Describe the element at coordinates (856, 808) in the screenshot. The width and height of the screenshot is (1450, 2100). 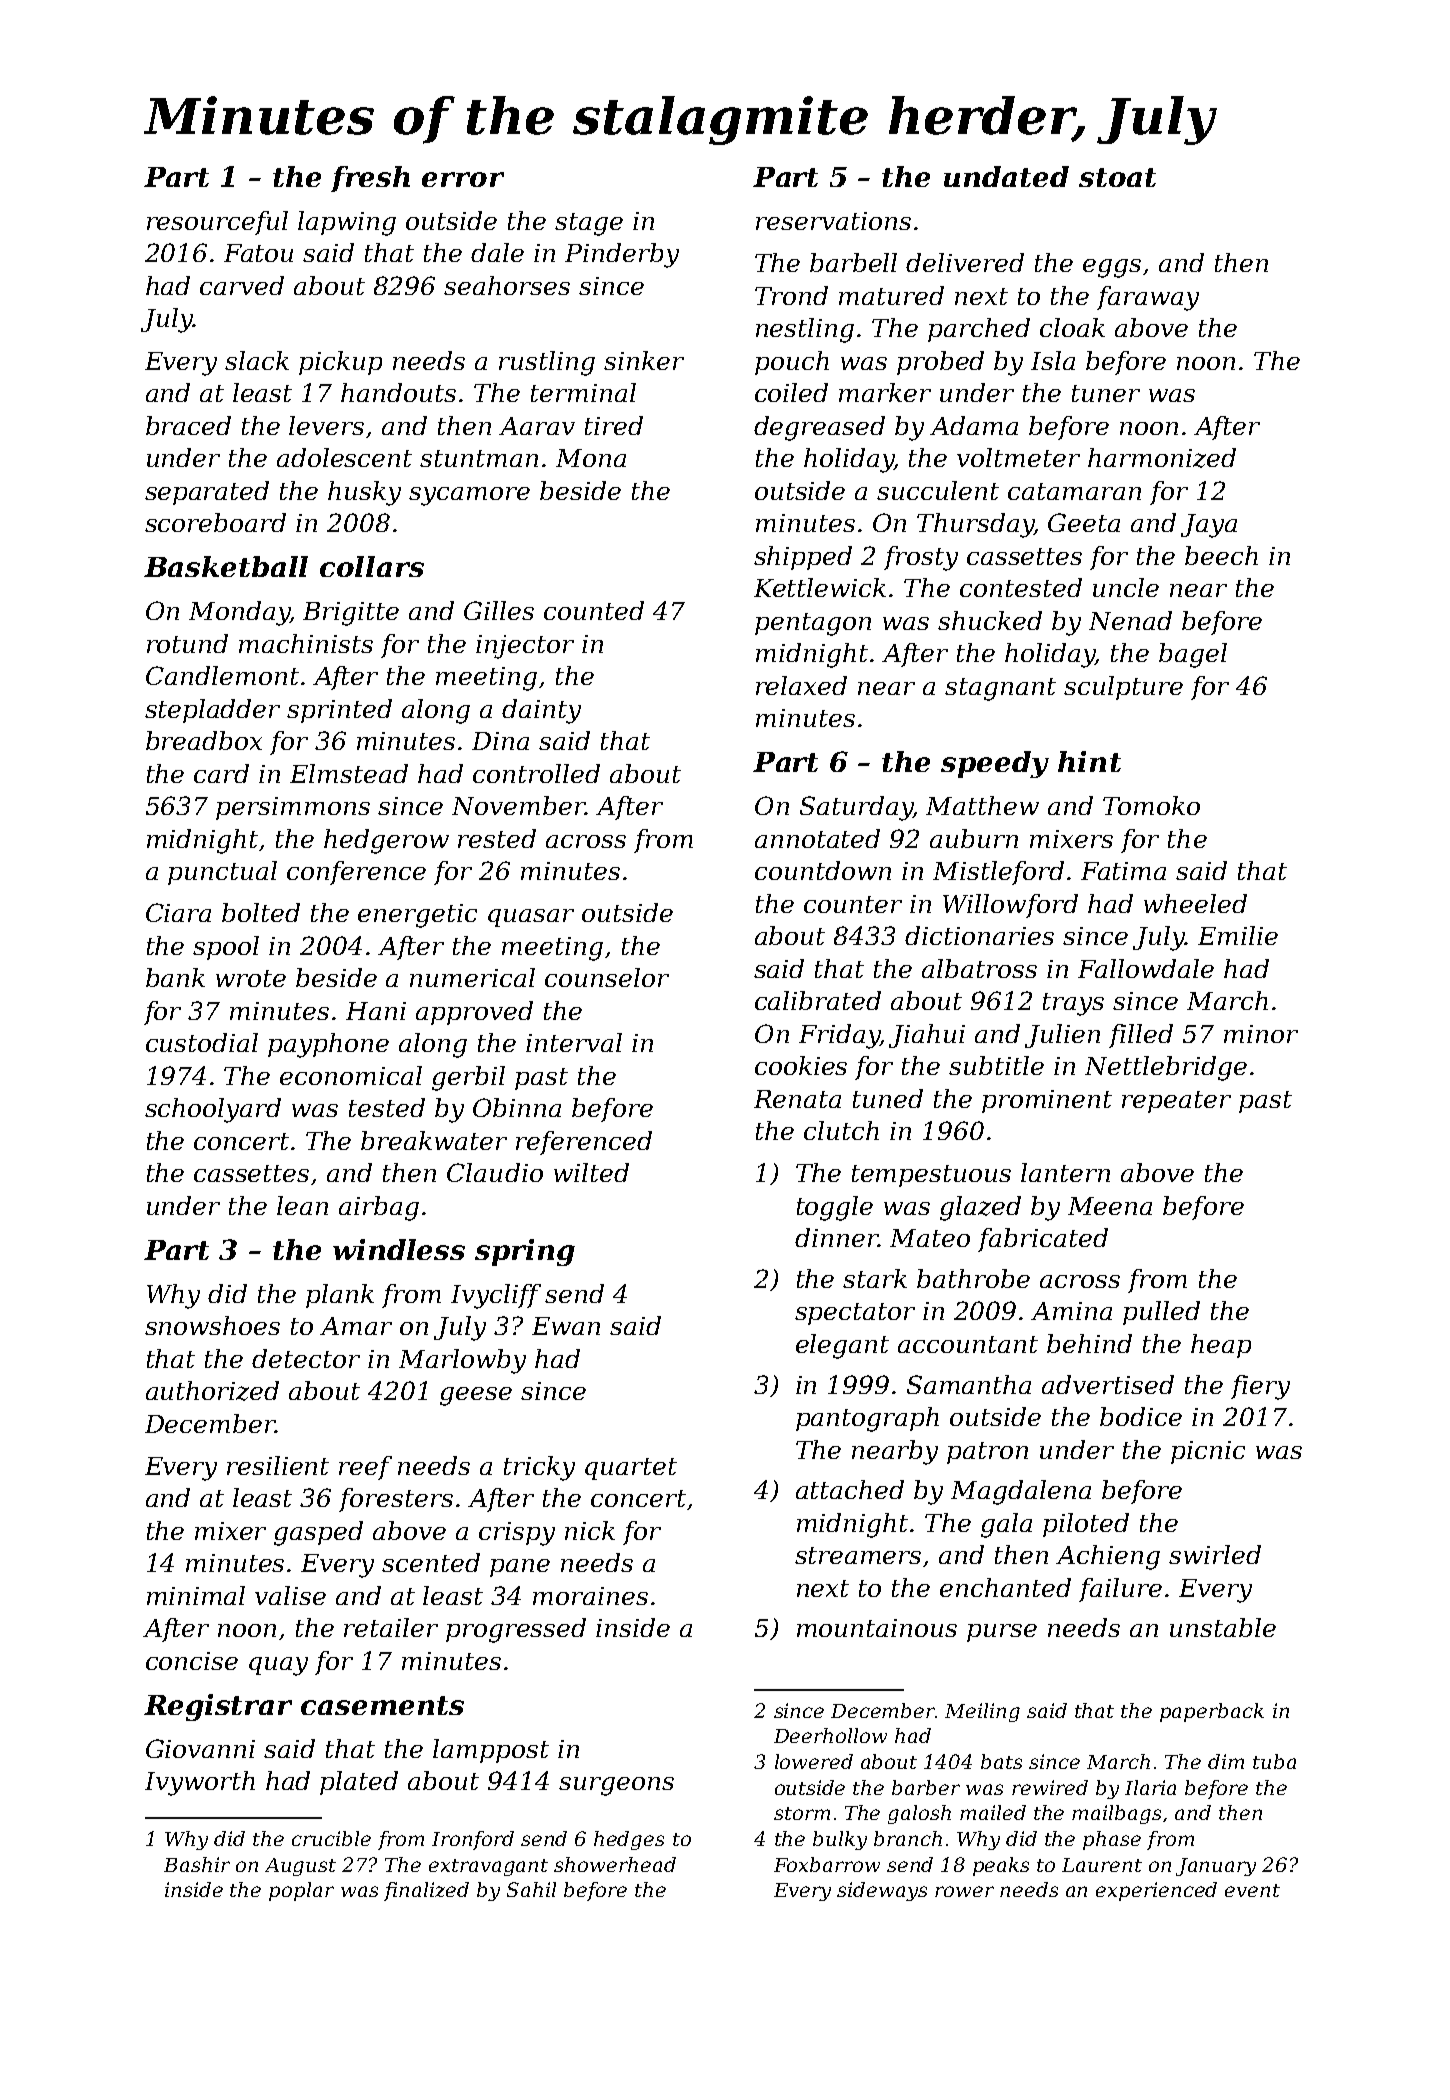
I see `Saturday` at that location.
